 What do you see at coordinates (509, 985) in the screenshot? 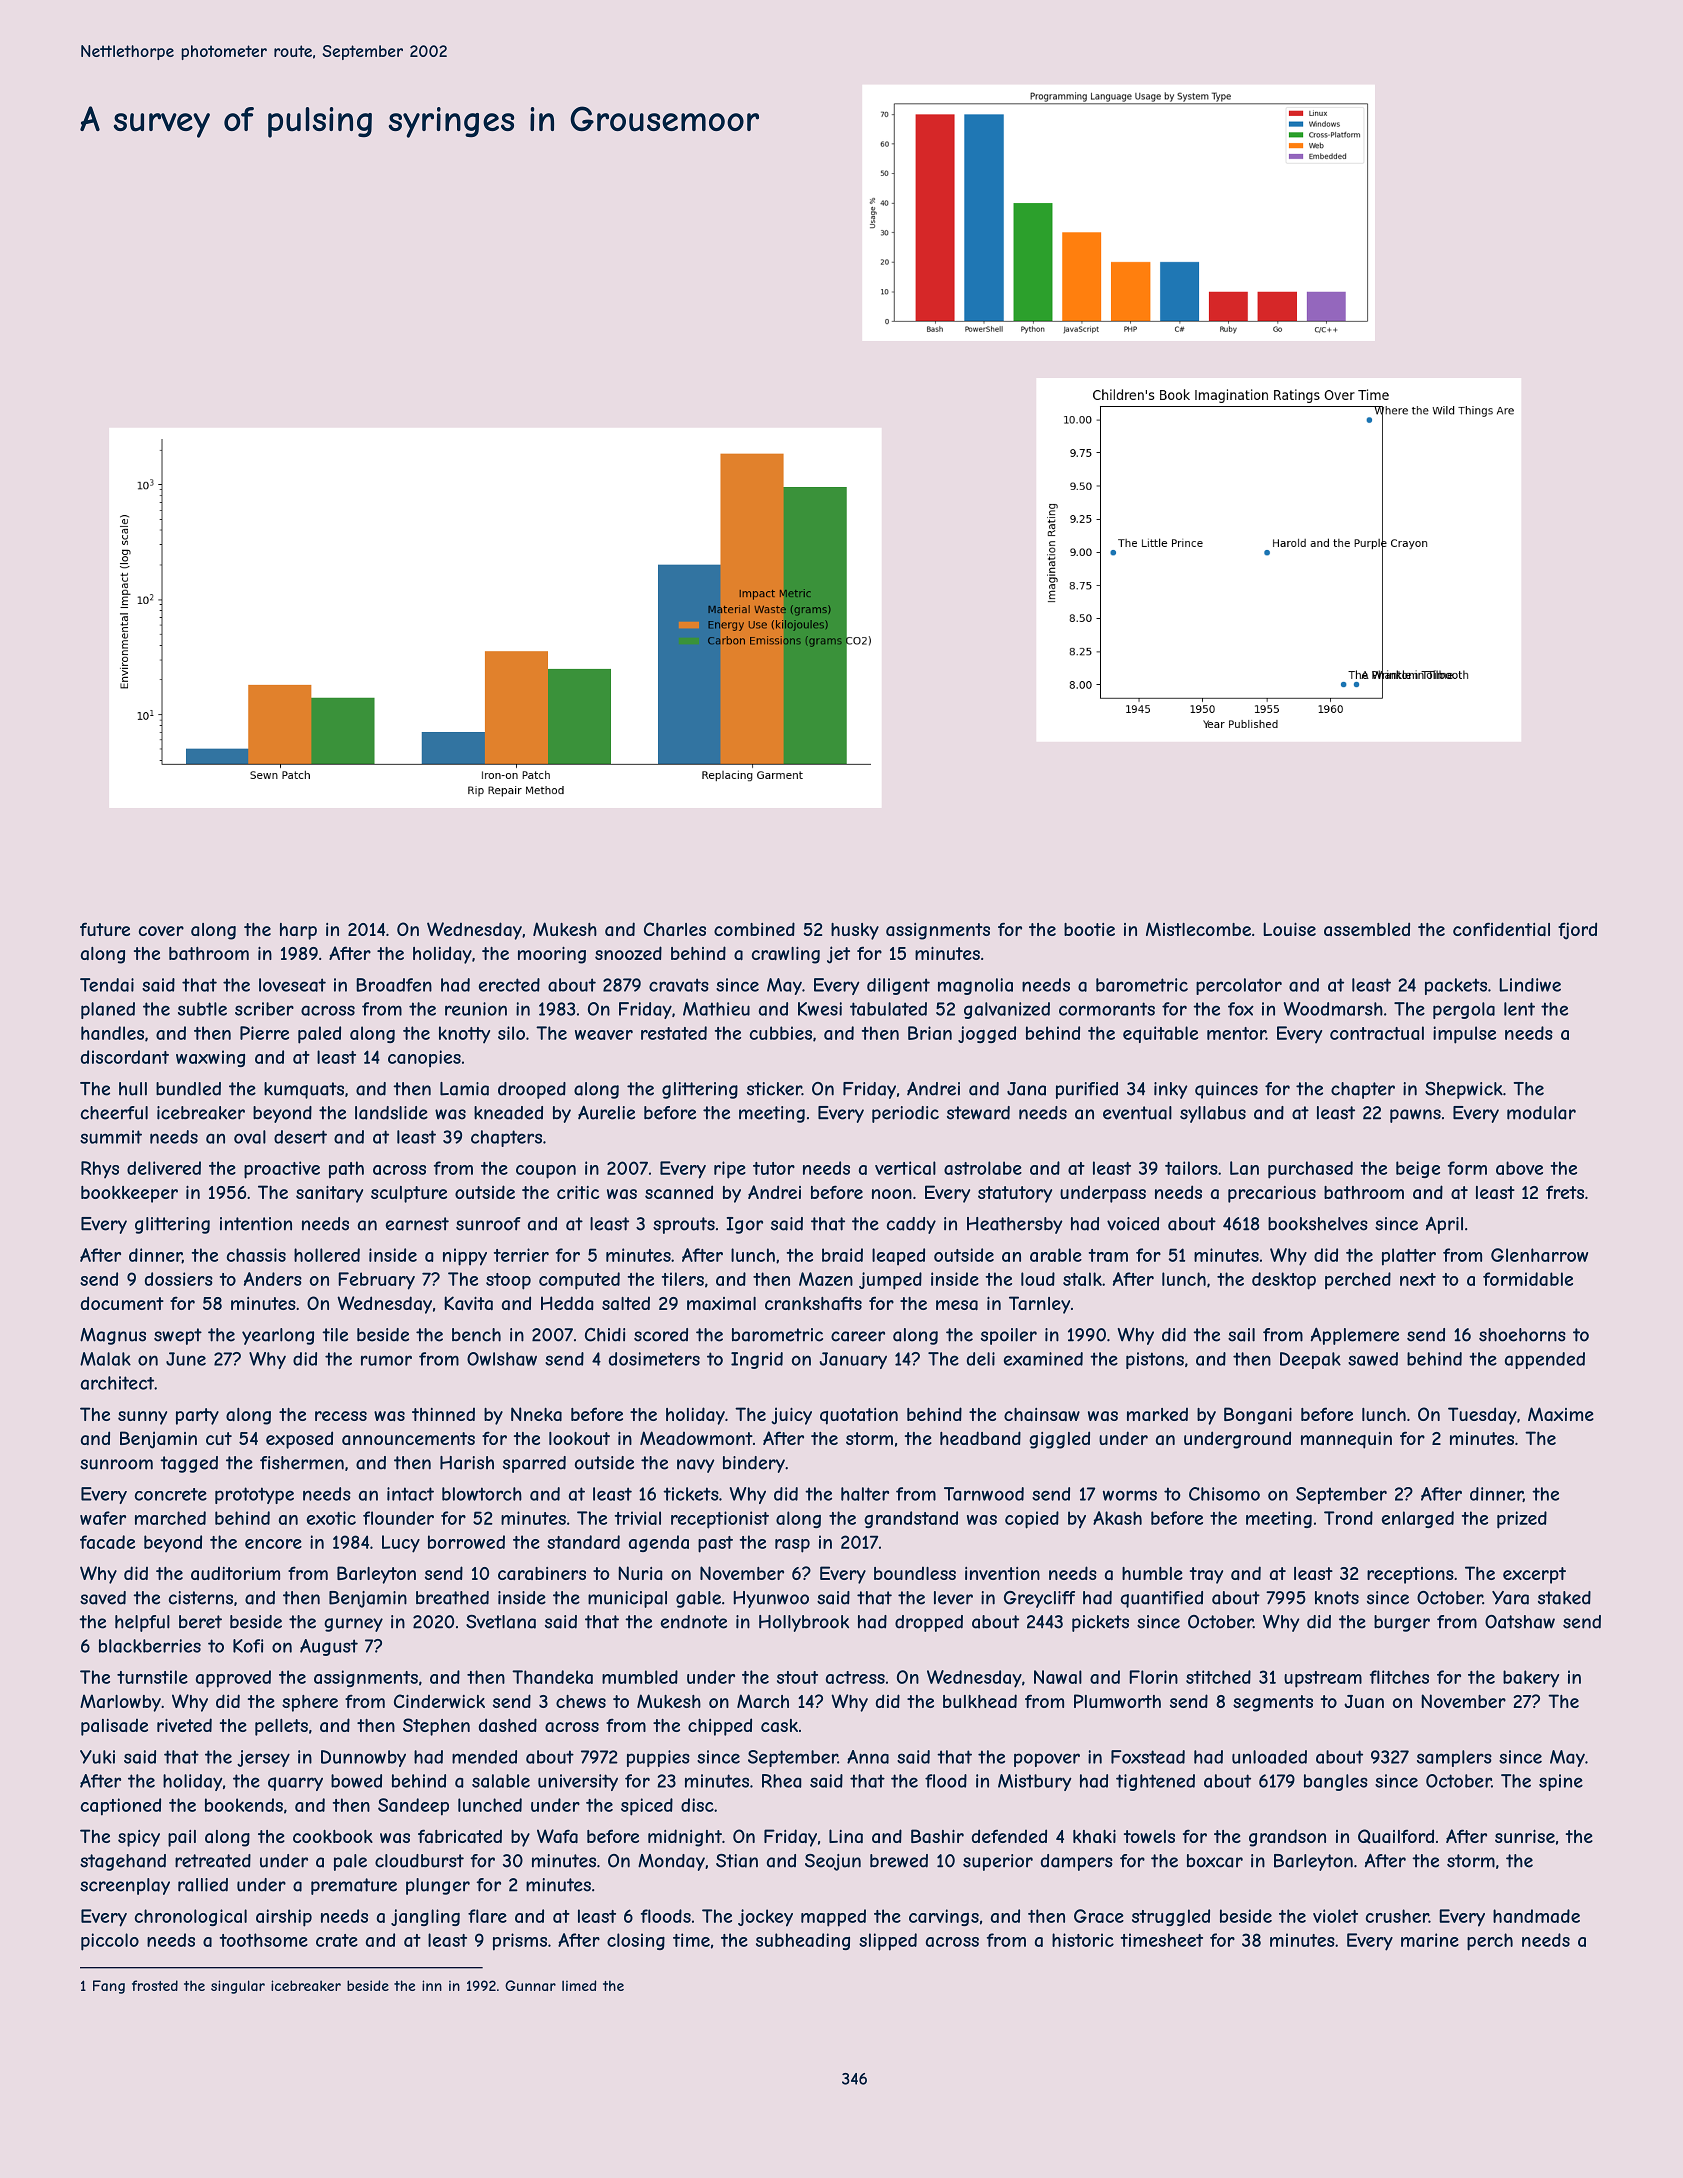
I see `erected` at bounding box center [509, 985].
